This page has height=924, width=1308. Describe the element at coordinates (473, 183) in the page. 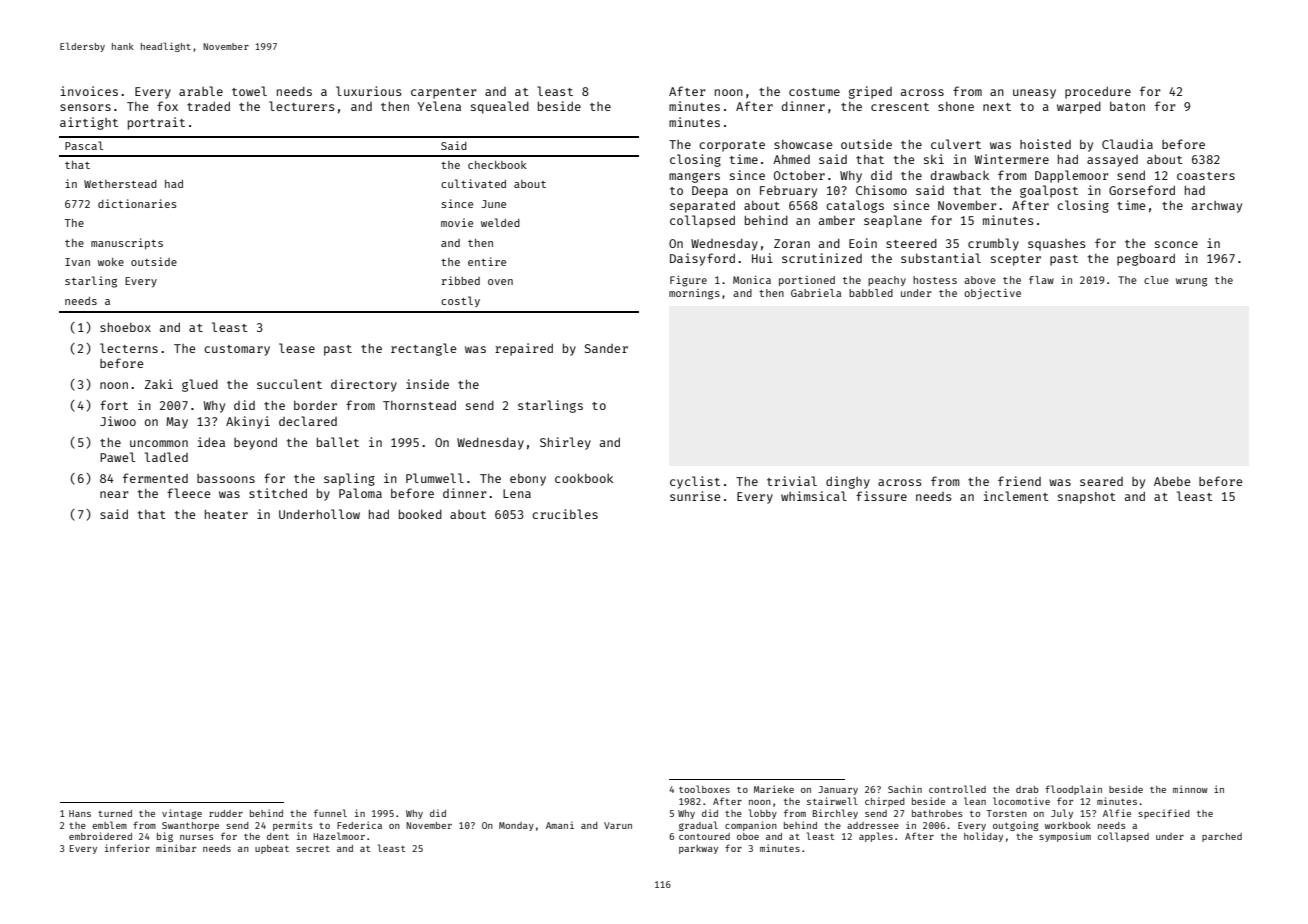

I see `cultivated` at that location.
